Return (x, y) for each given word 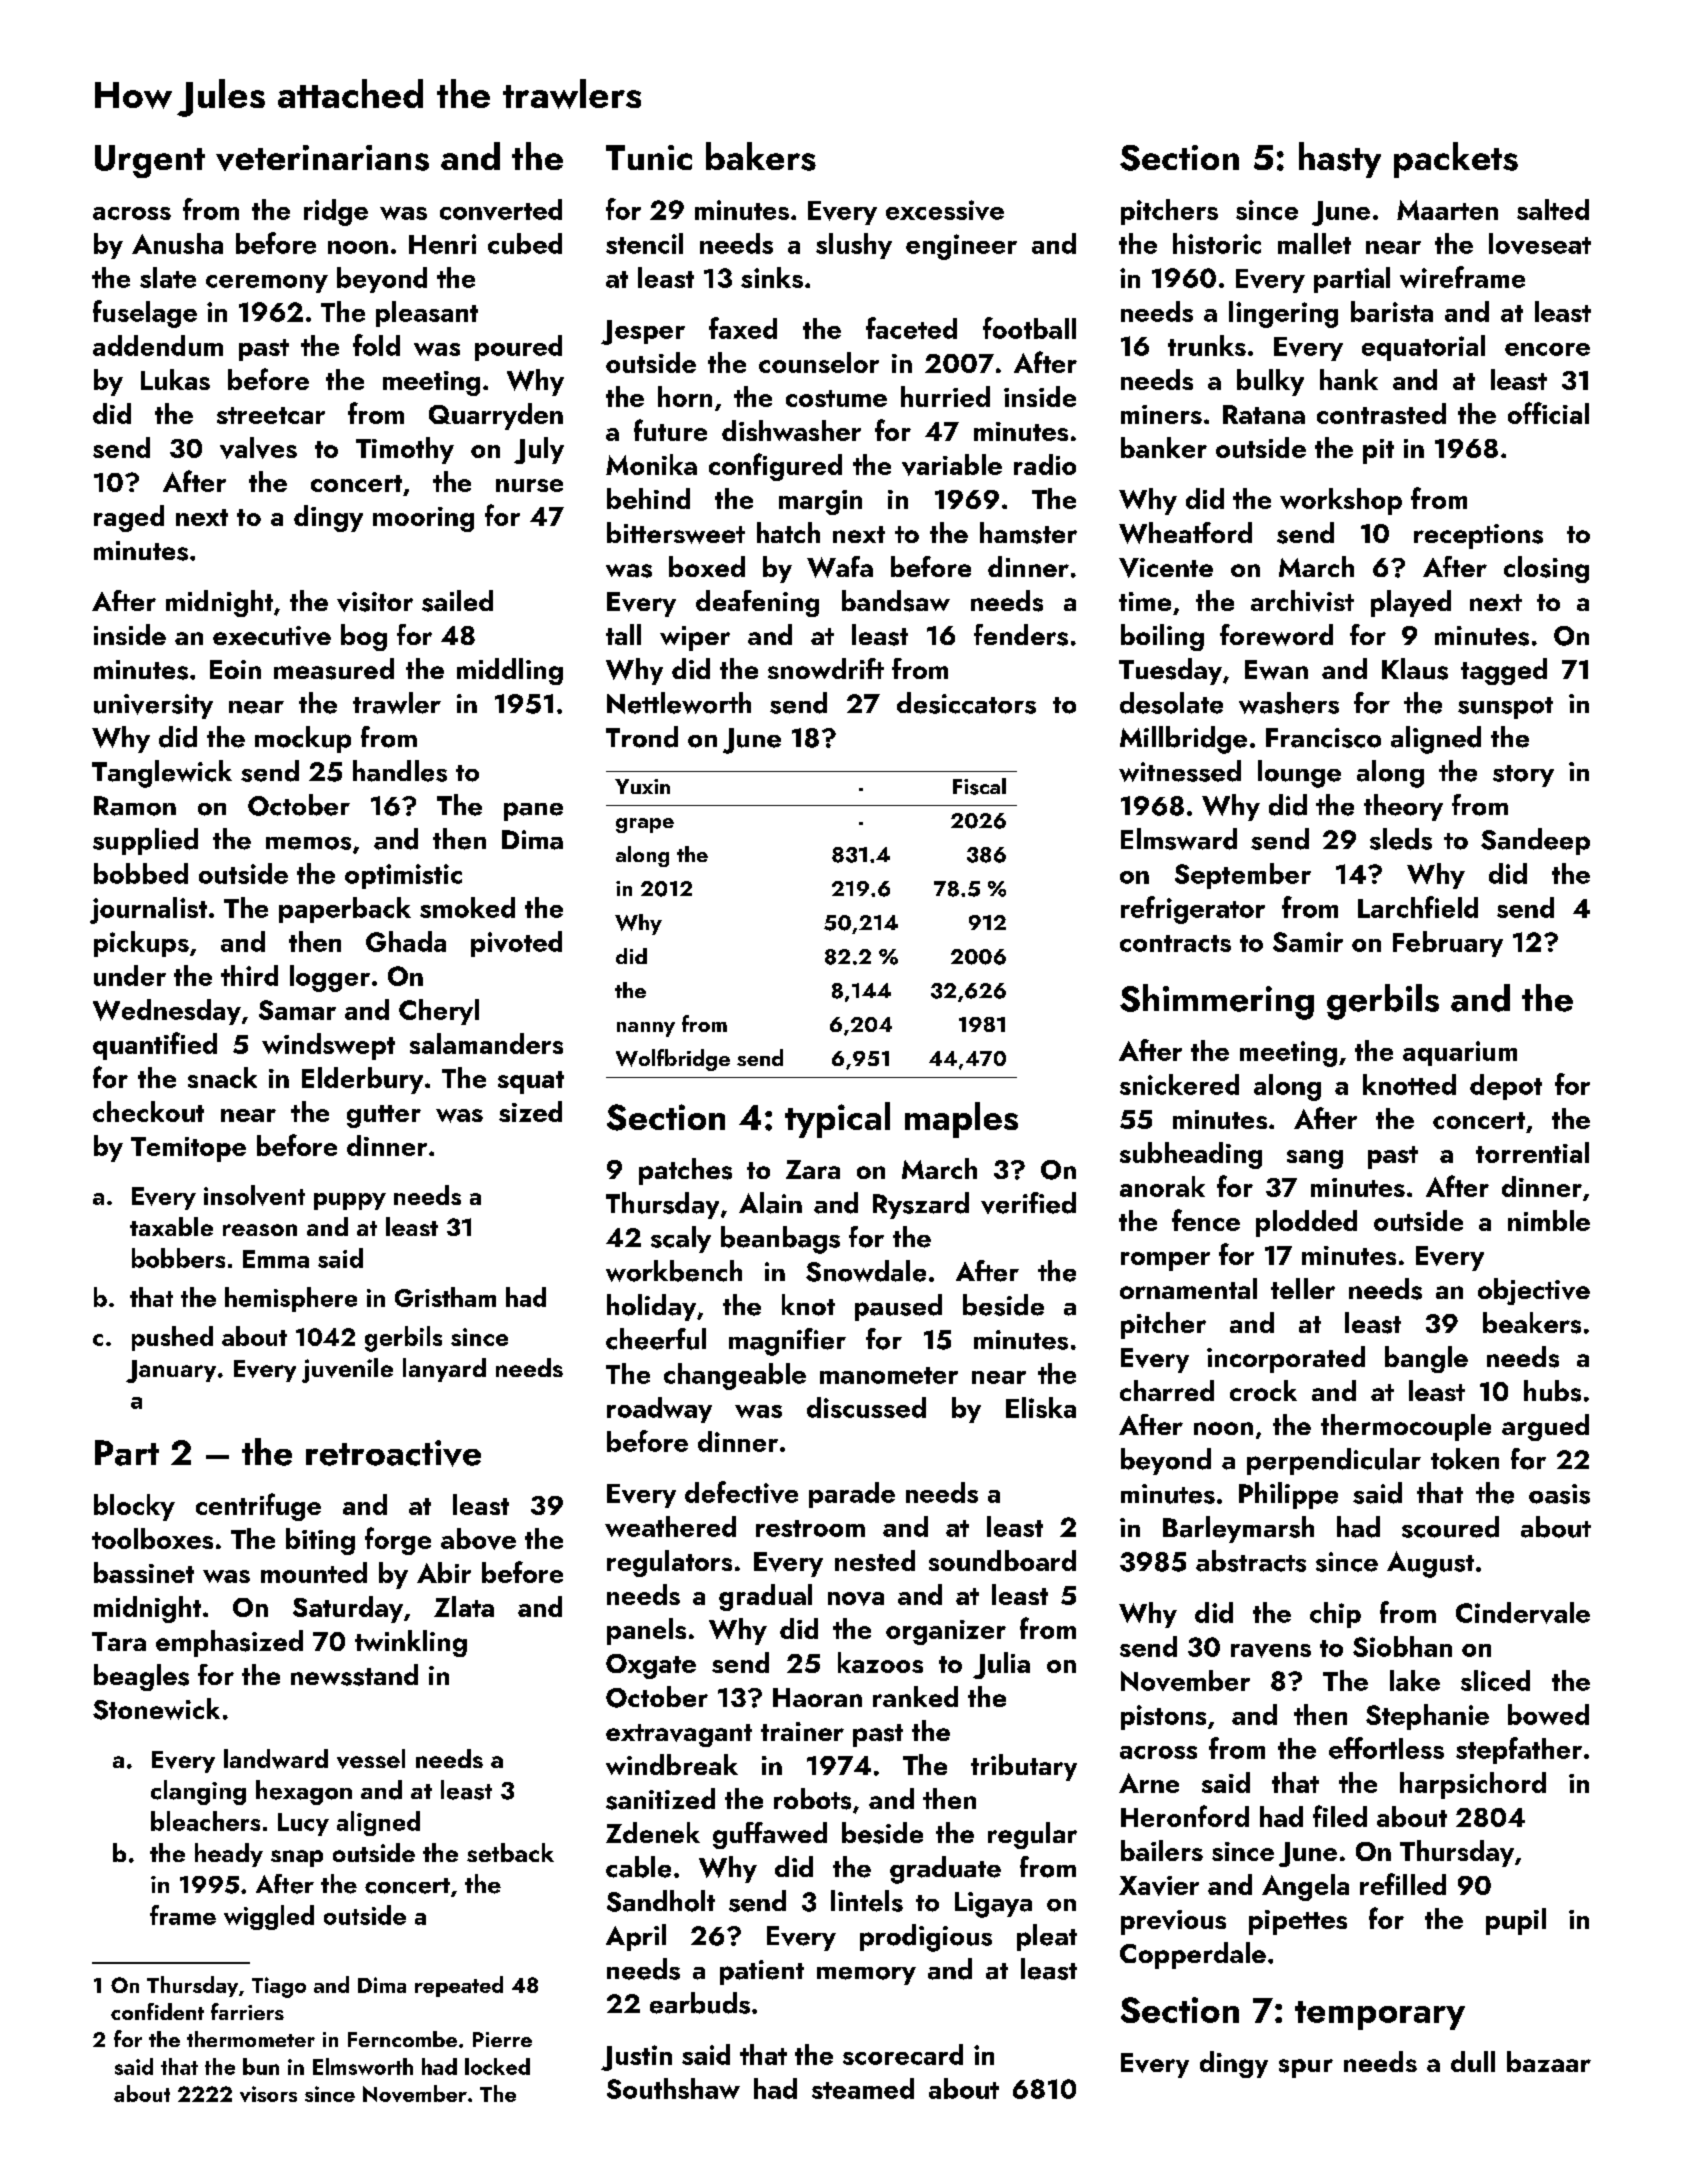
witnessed (1180, 771)
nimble (1549, 1220)
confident (157, 2011)
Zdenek (653, 1832)
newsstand (354, 1675)
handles (400, 771)
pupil (1516, 1921)
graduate (945, 1870)
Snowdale (866, 1271)
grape (645, 825)
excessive (945, 210)
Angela (1305, 1887)
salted (1553, 209)
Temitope (188, 1149)
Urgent (150, 161)
